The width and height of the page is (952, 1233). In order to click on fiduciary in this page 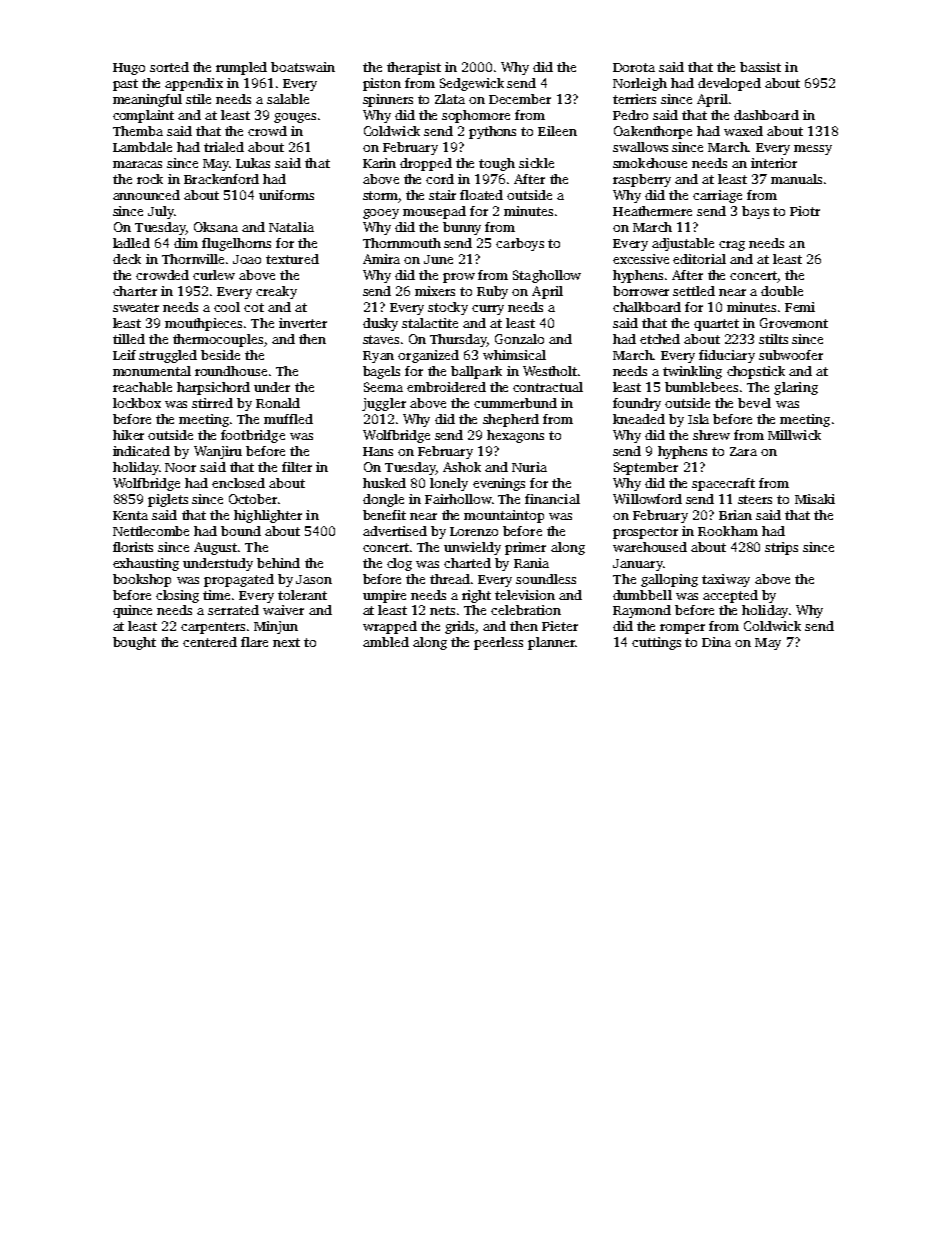, I will do `click(727, 356)`.
